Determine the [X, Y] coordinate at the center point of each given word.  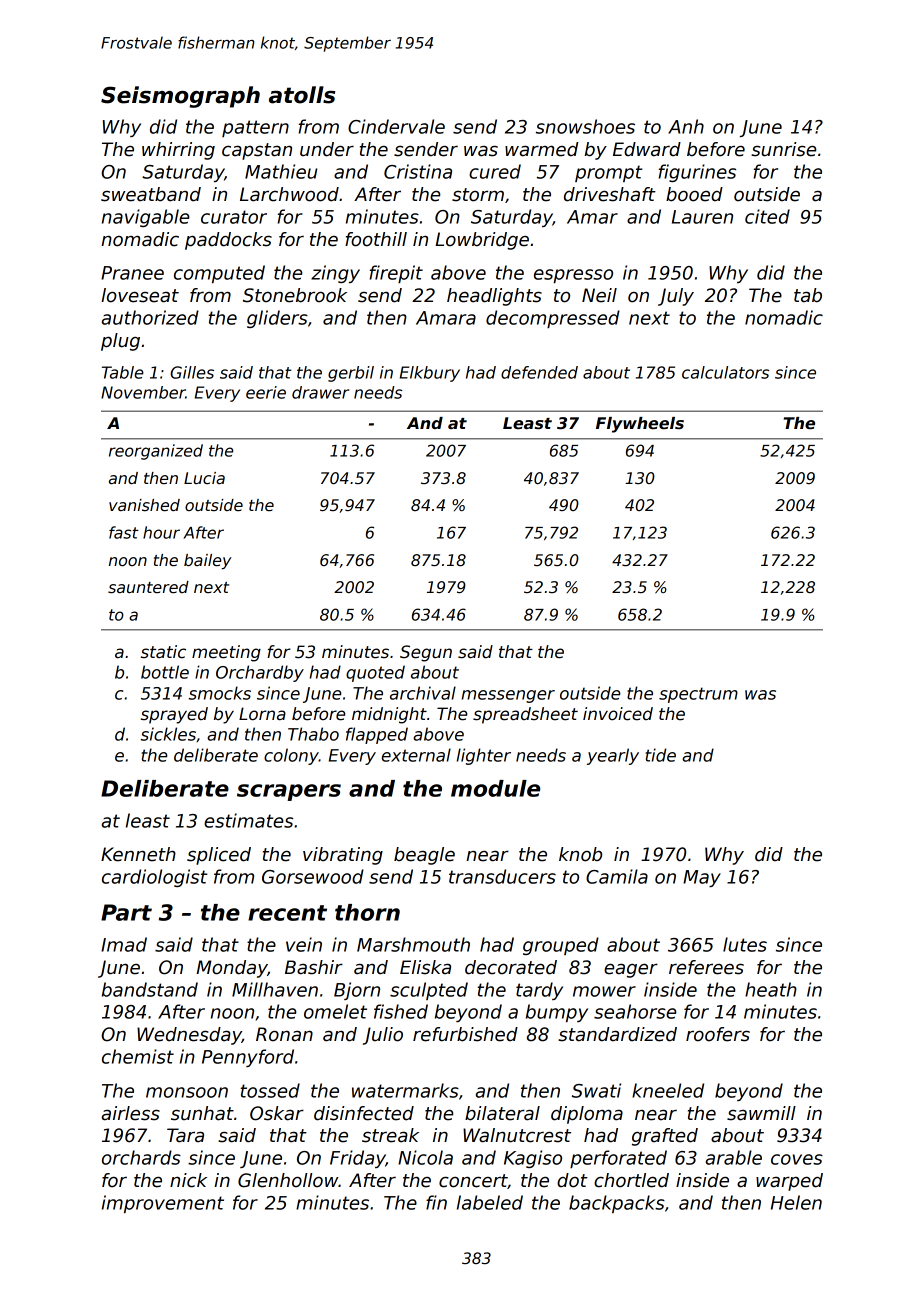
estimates [248, 820]
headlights [494, 297]
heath [771, 989]
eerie [266, 392]
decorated [511, 967]
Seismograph [180, 97]
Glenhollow [288, 1180]
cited [767, 216]
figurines [697, 173]
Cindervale [396, 126]
